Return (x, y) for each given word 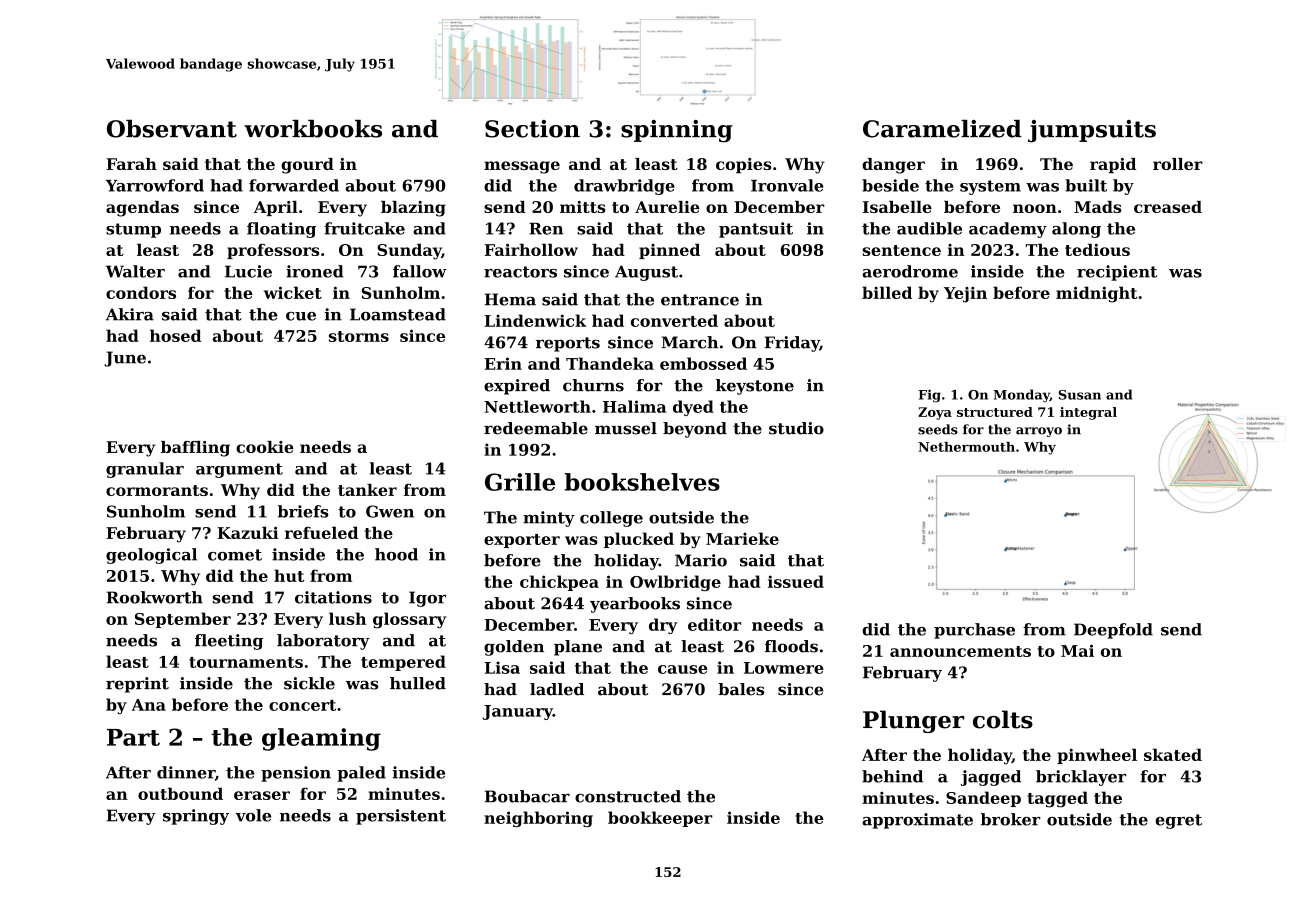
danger (893, 166)
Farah (131, 164)
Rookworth (154, 597)
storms (359, 336)
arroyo (1039, 432)
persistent (401, 817)
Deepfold (1113, 631)
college (611, 519)
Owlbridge (675, 583)
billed (887, 292)
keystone (755, 387)
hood (396, 554)
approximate (917, 821)
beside (890, 185)
